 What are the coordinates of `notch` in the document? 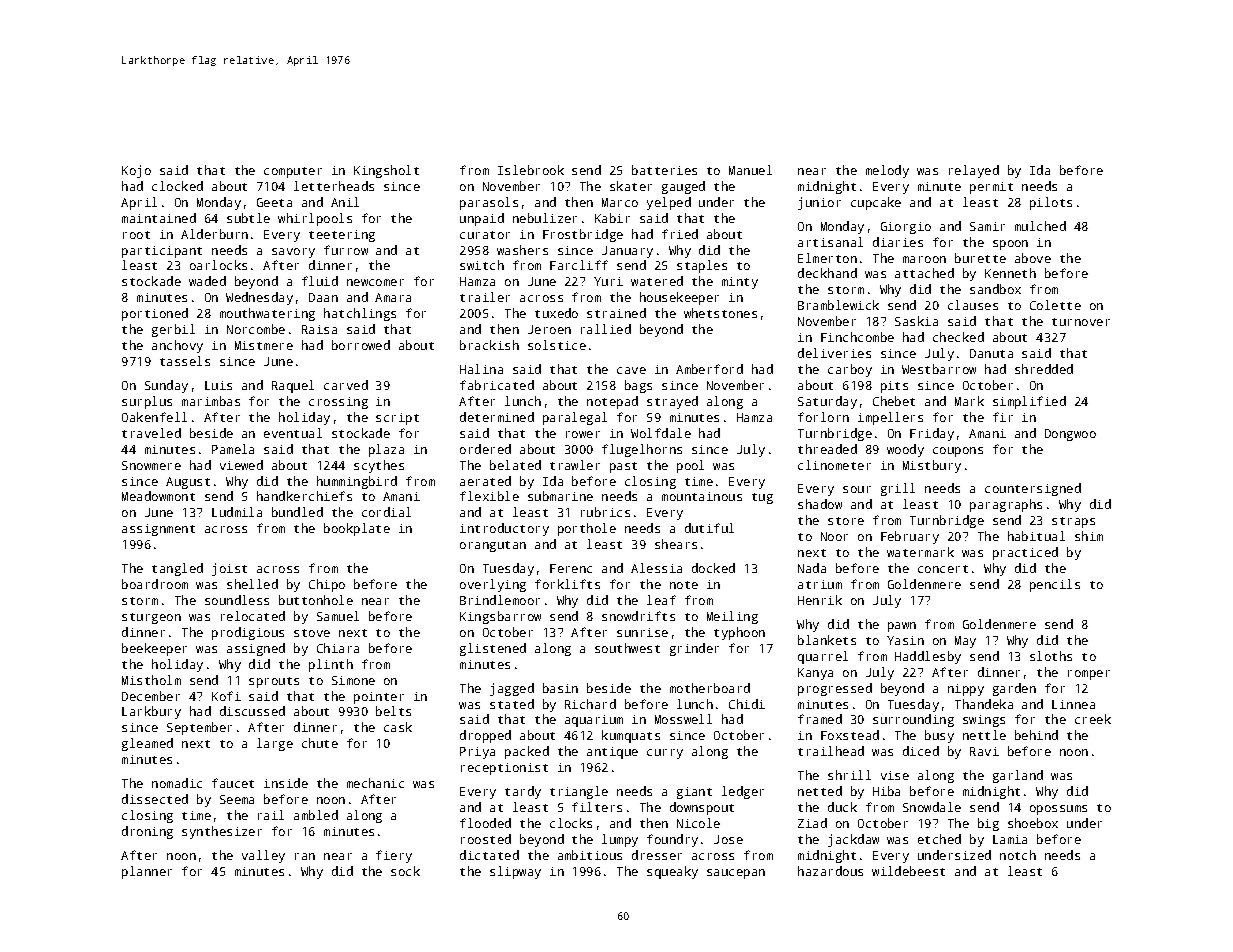 It's located at (1018, 855).
